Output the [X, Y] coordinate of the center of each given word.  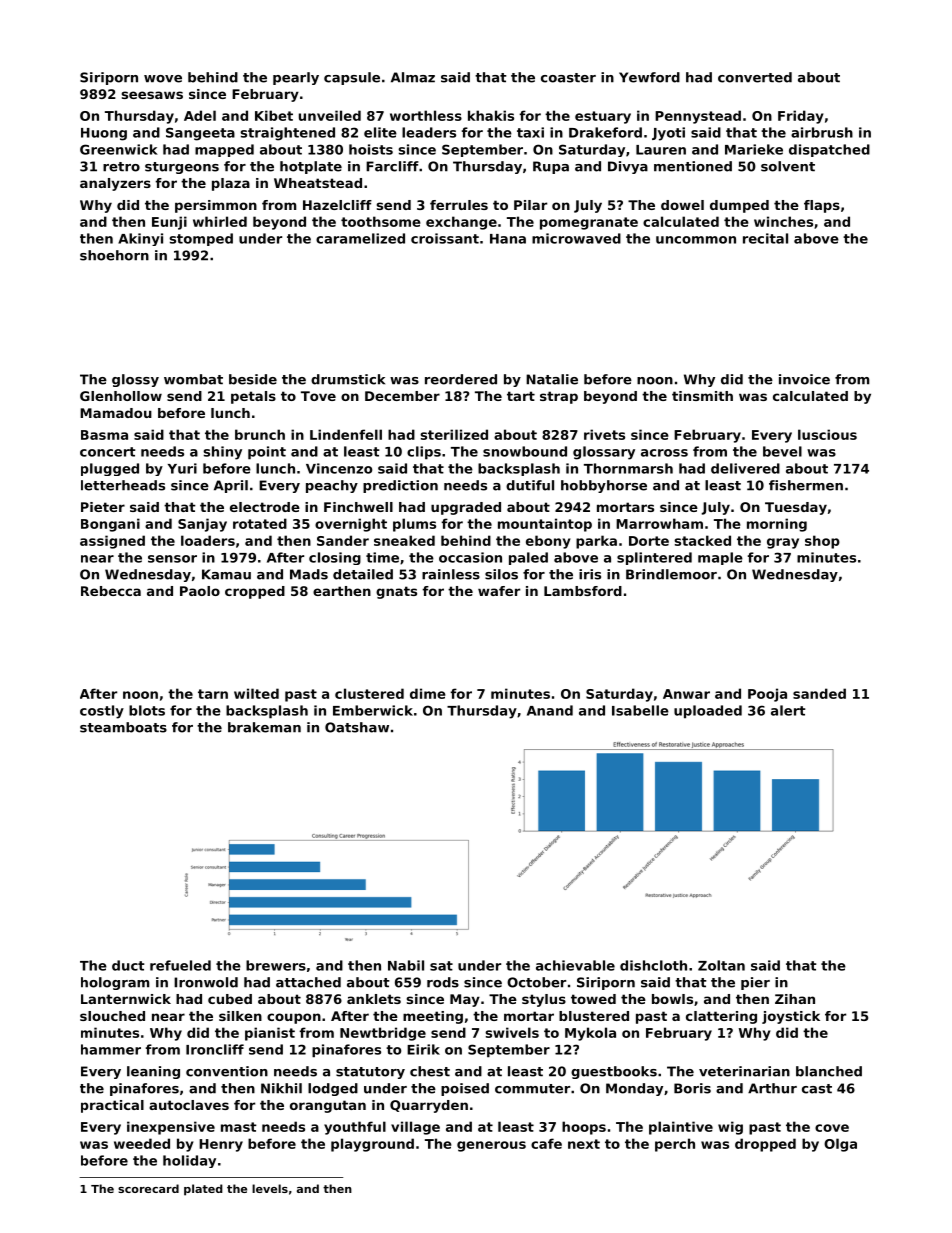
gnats [396, 592]
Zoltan [721, 965]
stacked [702, 540]
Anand [550, 710]
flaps [822, 206]
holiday [189, 1161]
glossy [135, 380]
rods [443, 982]
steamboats [123, 727]
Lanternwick [126, 999]
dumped [739, 206]
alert [788, 710]
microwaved [576, 238]
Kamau [226, 574]
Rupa [551, 167]
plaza [231, 184]
